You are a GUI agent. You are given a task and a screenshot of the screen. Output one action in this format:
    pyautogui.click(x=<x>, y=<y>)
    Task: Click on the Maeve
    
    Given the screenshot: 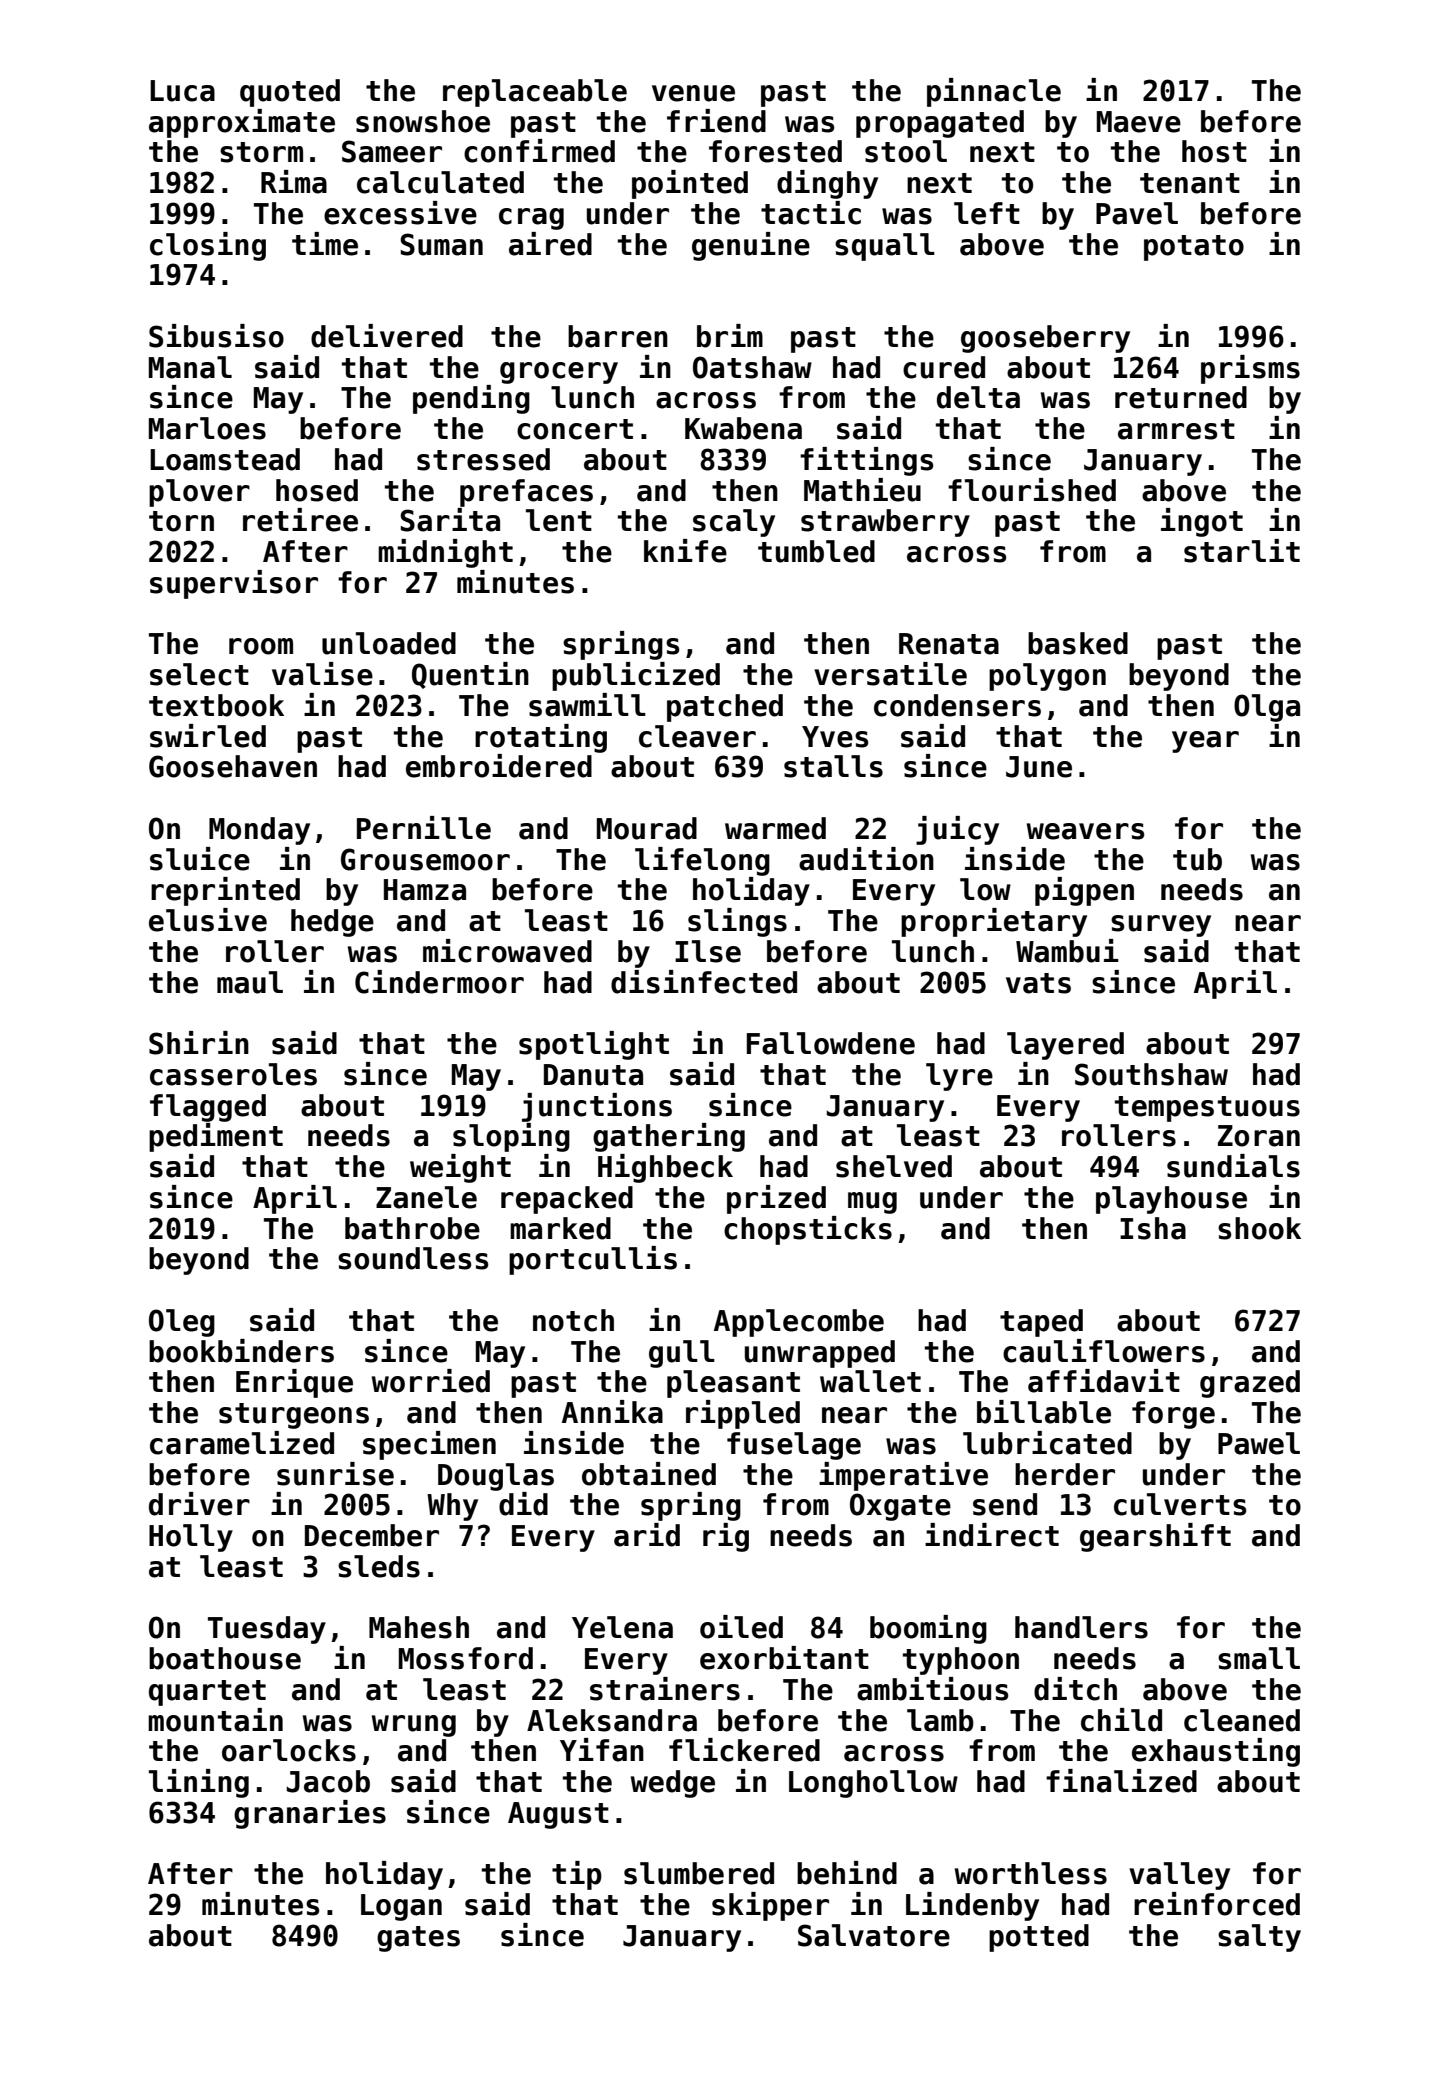 What is the action you would take?
    pyautogui.click(x=1139, y=122)
